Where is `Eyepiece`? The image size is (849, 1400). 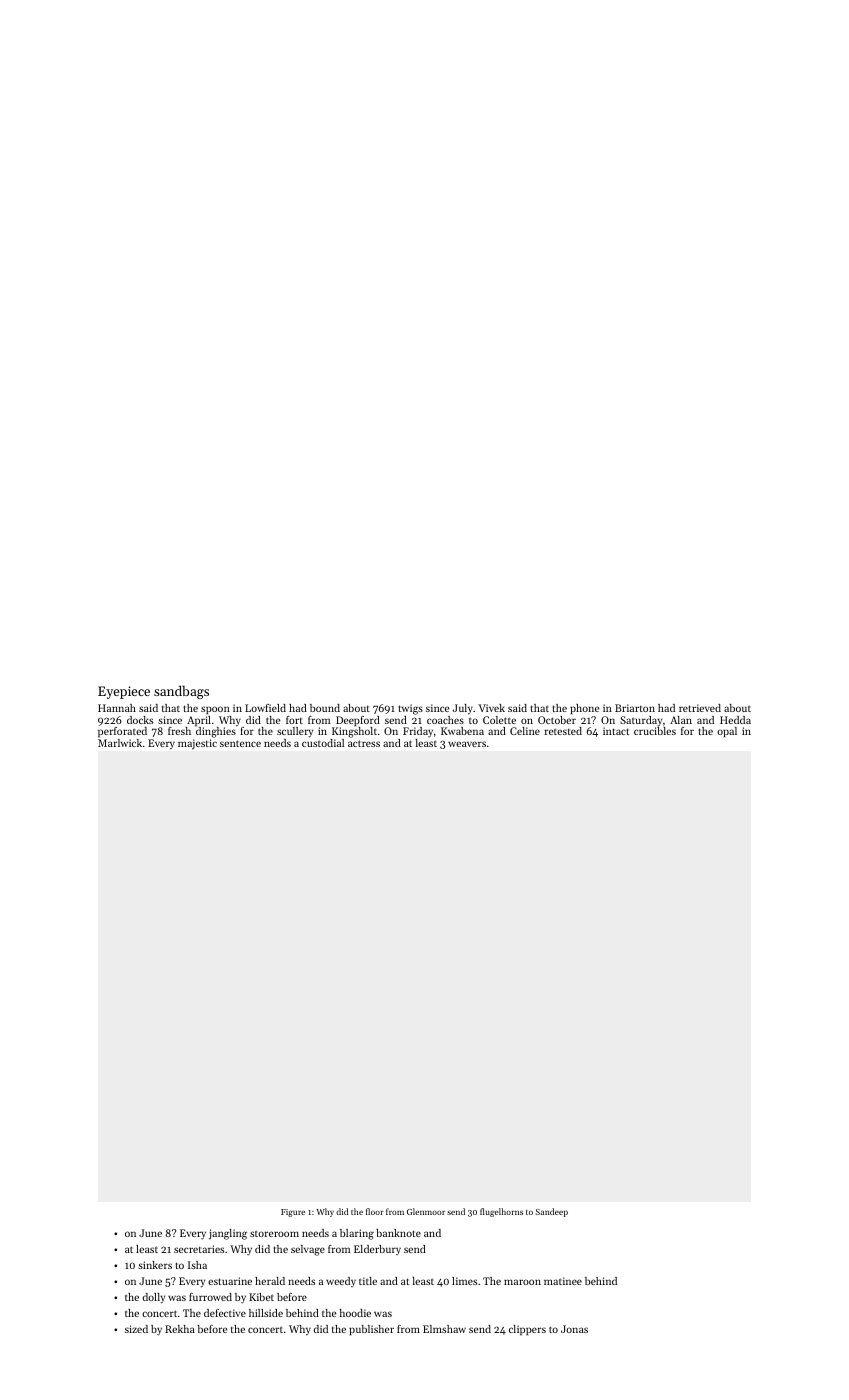 Eyepiece is located at coordinates (124, 692).
